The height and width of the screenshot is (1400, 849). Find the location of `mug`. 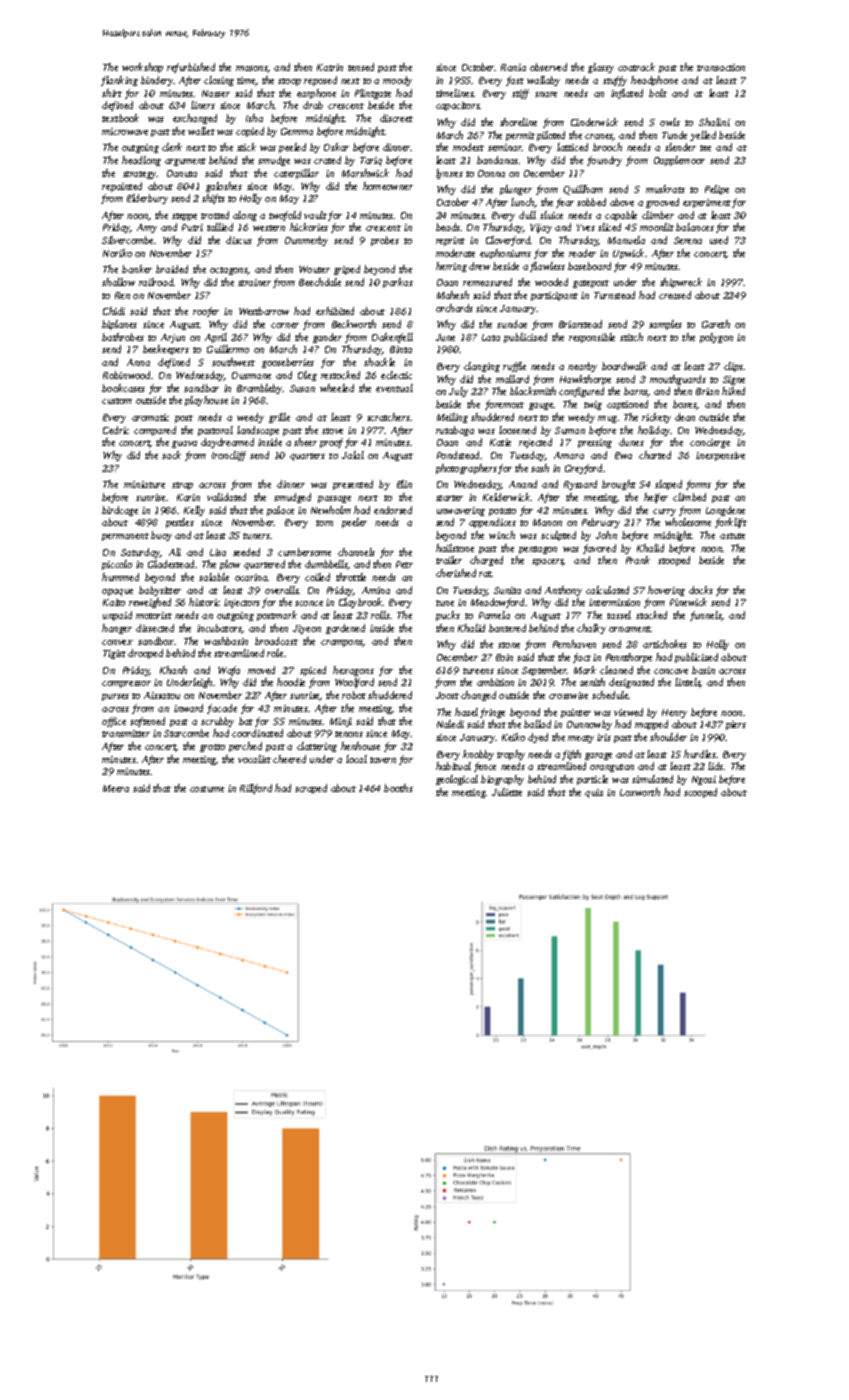

mug is located at coordinates (607, 419).
